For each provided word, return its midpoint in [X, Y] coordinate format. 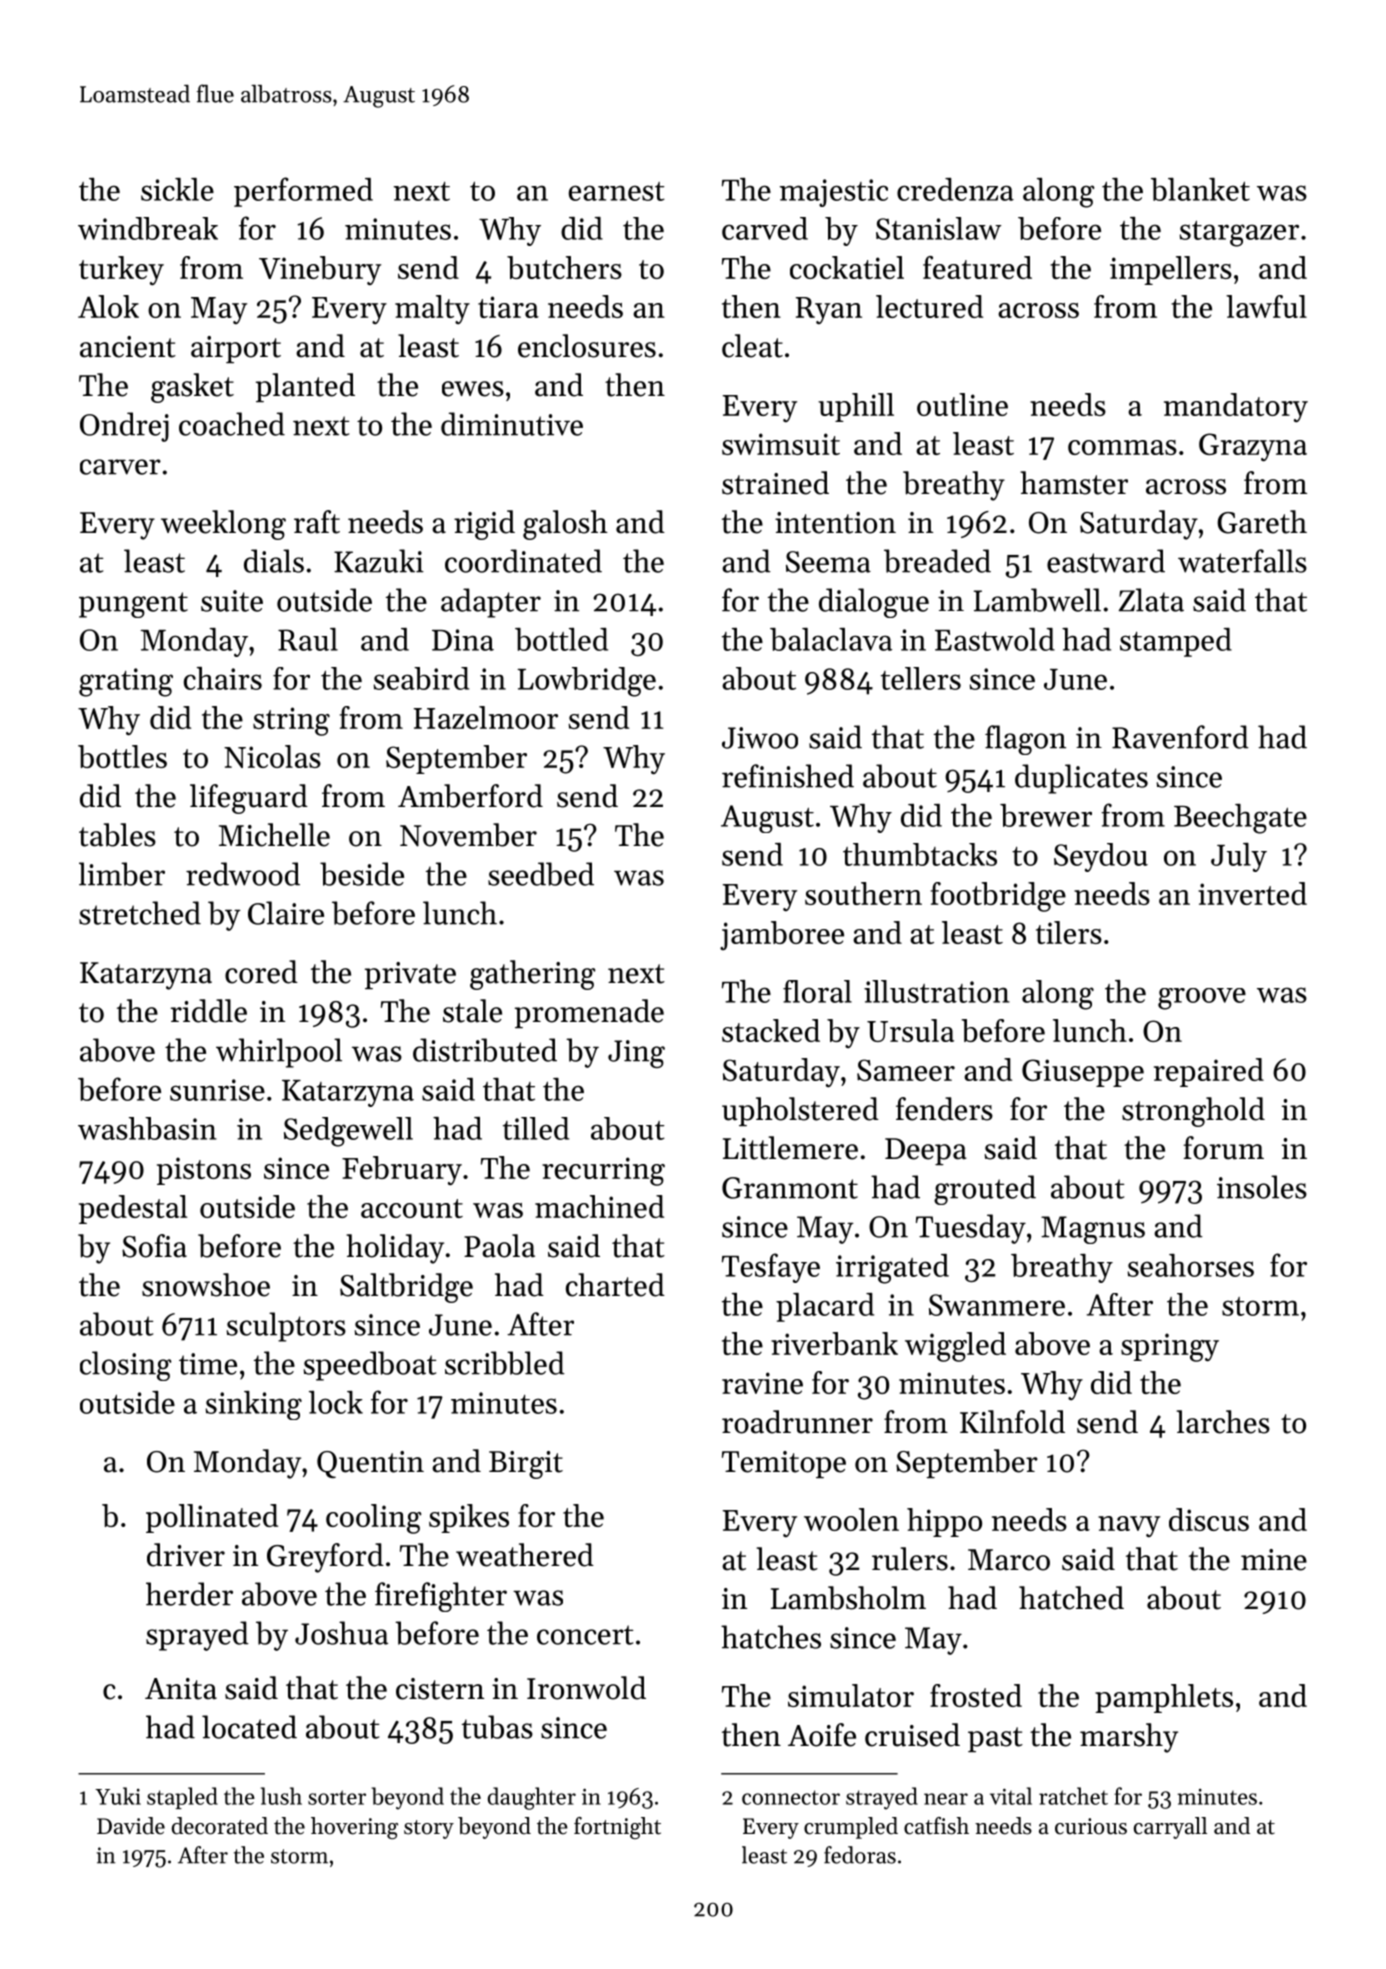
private [410, 975]
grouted [985, 1190]
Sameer [906, 1070]
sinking [254, 1405]
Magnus [1093, 1230]
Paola [499, 1246]
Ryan [829, 310]
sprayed [197, 1636]
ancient [128, 347]
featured [977, 267]
